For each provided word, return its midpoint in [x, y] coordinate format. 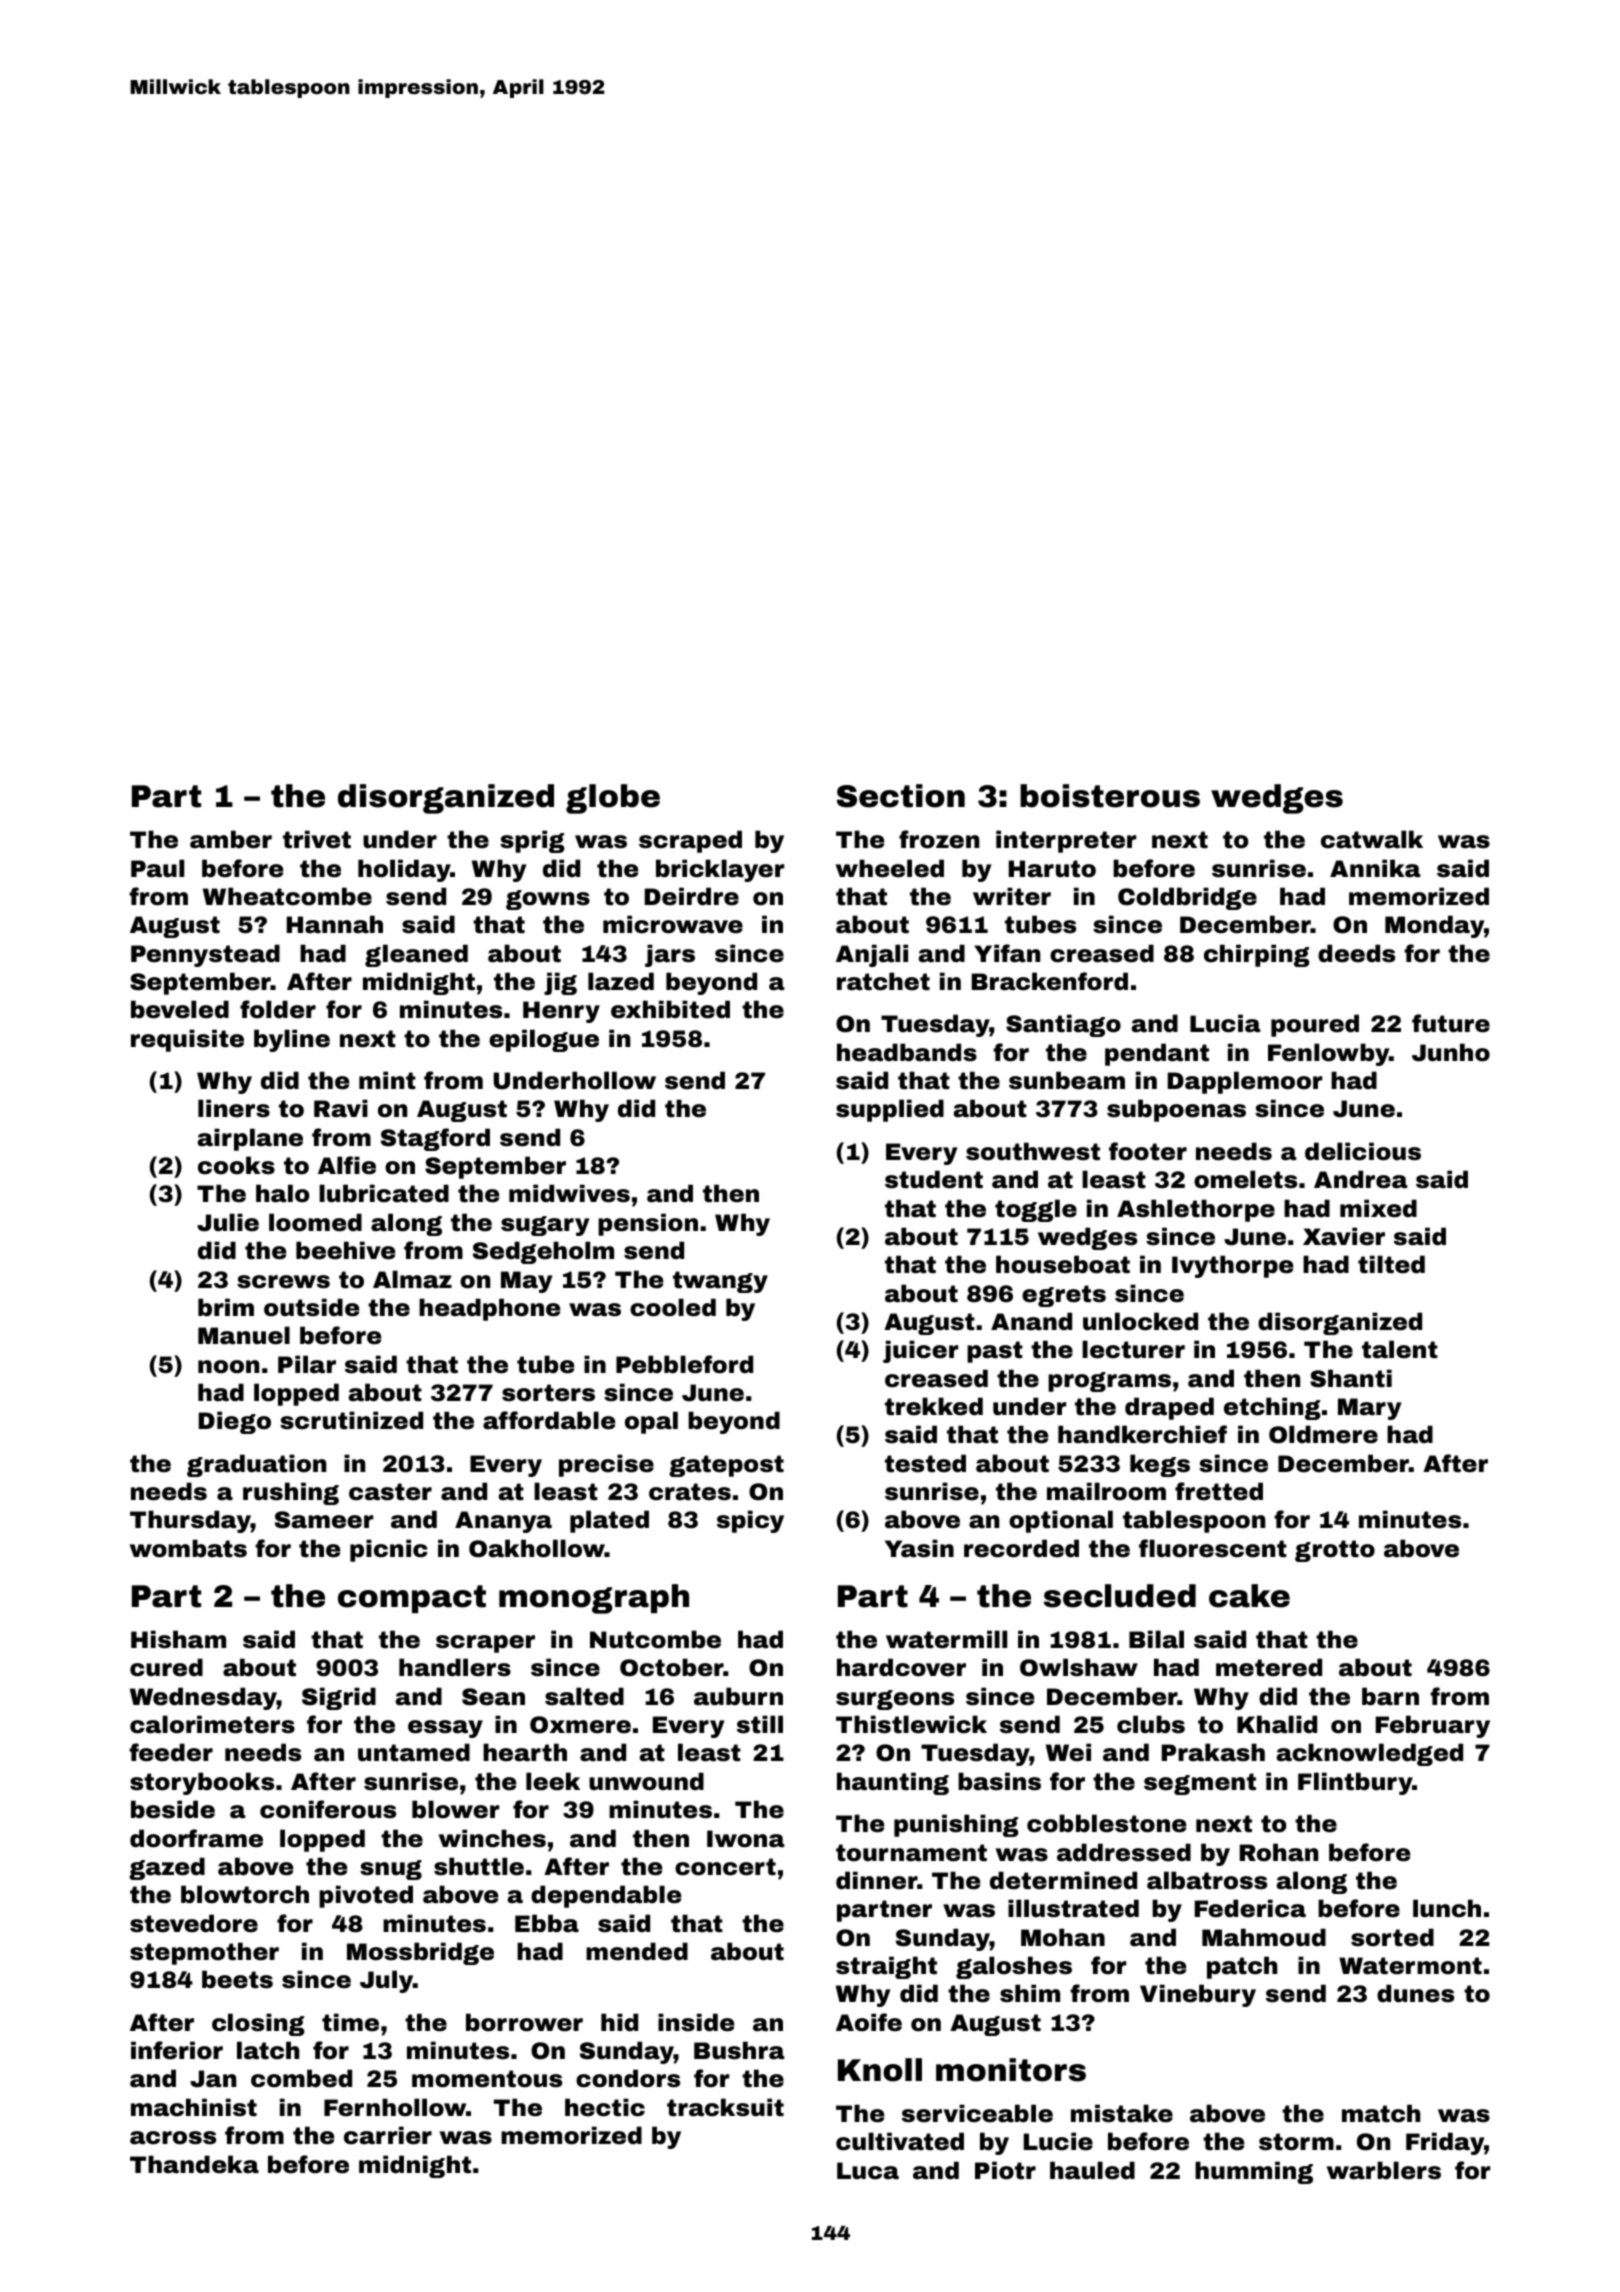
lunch [1447, 1908]
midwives [569, 1193]
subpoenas [1176, 1110]
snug [391, 1870]
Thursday [190, 1521]
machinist [194, 2107]
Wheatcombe [287, 896]
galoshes [1014, 1967]
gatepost [726, 1466]
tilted [1391, 1264]
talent [1400, 1349]
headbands [907, 1052]
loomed [315, 1222]
